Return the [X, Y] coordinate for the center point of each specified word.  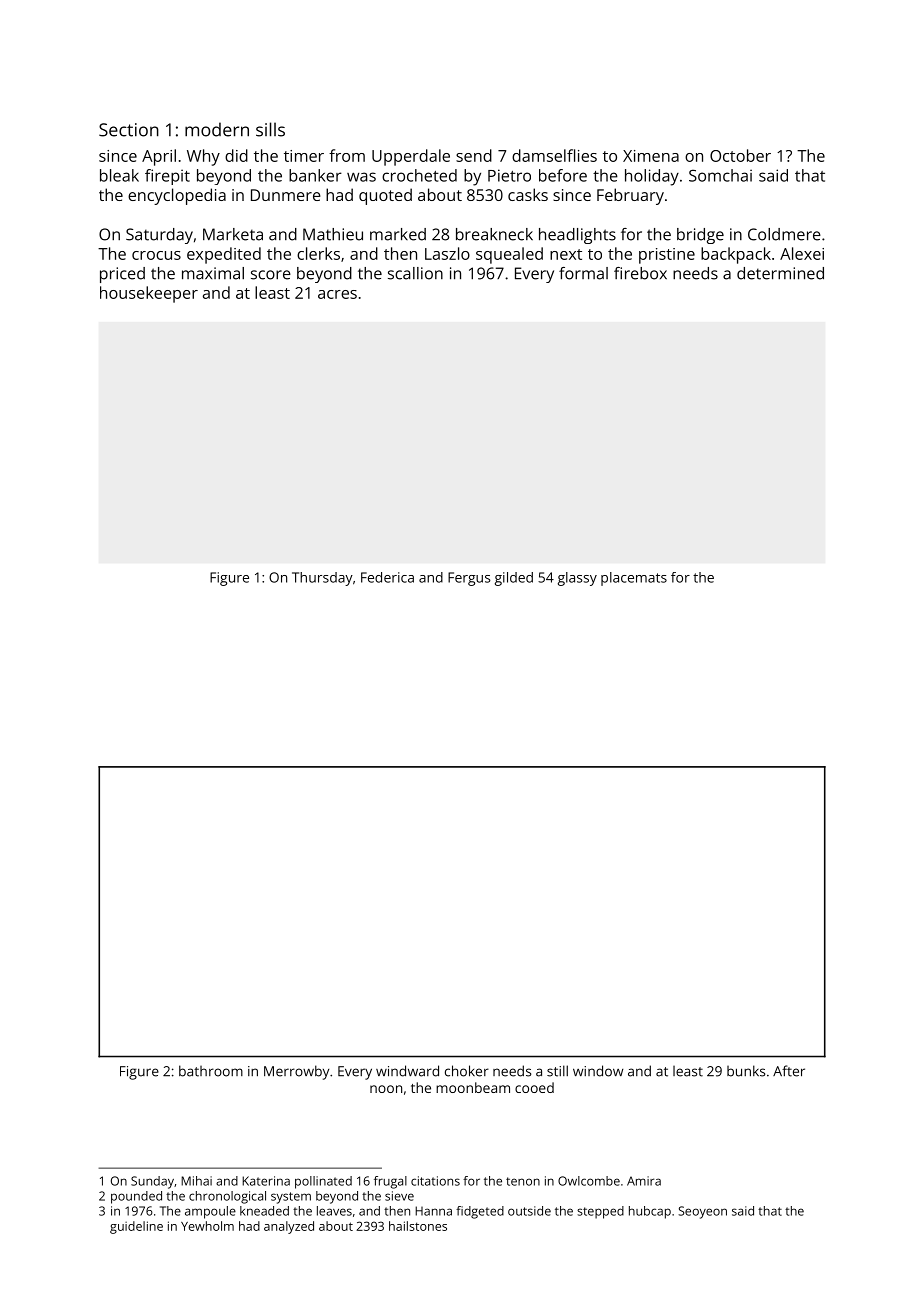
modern [217, 129]
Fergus [469, 579]
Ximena [651, 156]
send [474, 155]
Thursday [322, 579]
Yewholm [207, 1226]
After [789, 1071]
